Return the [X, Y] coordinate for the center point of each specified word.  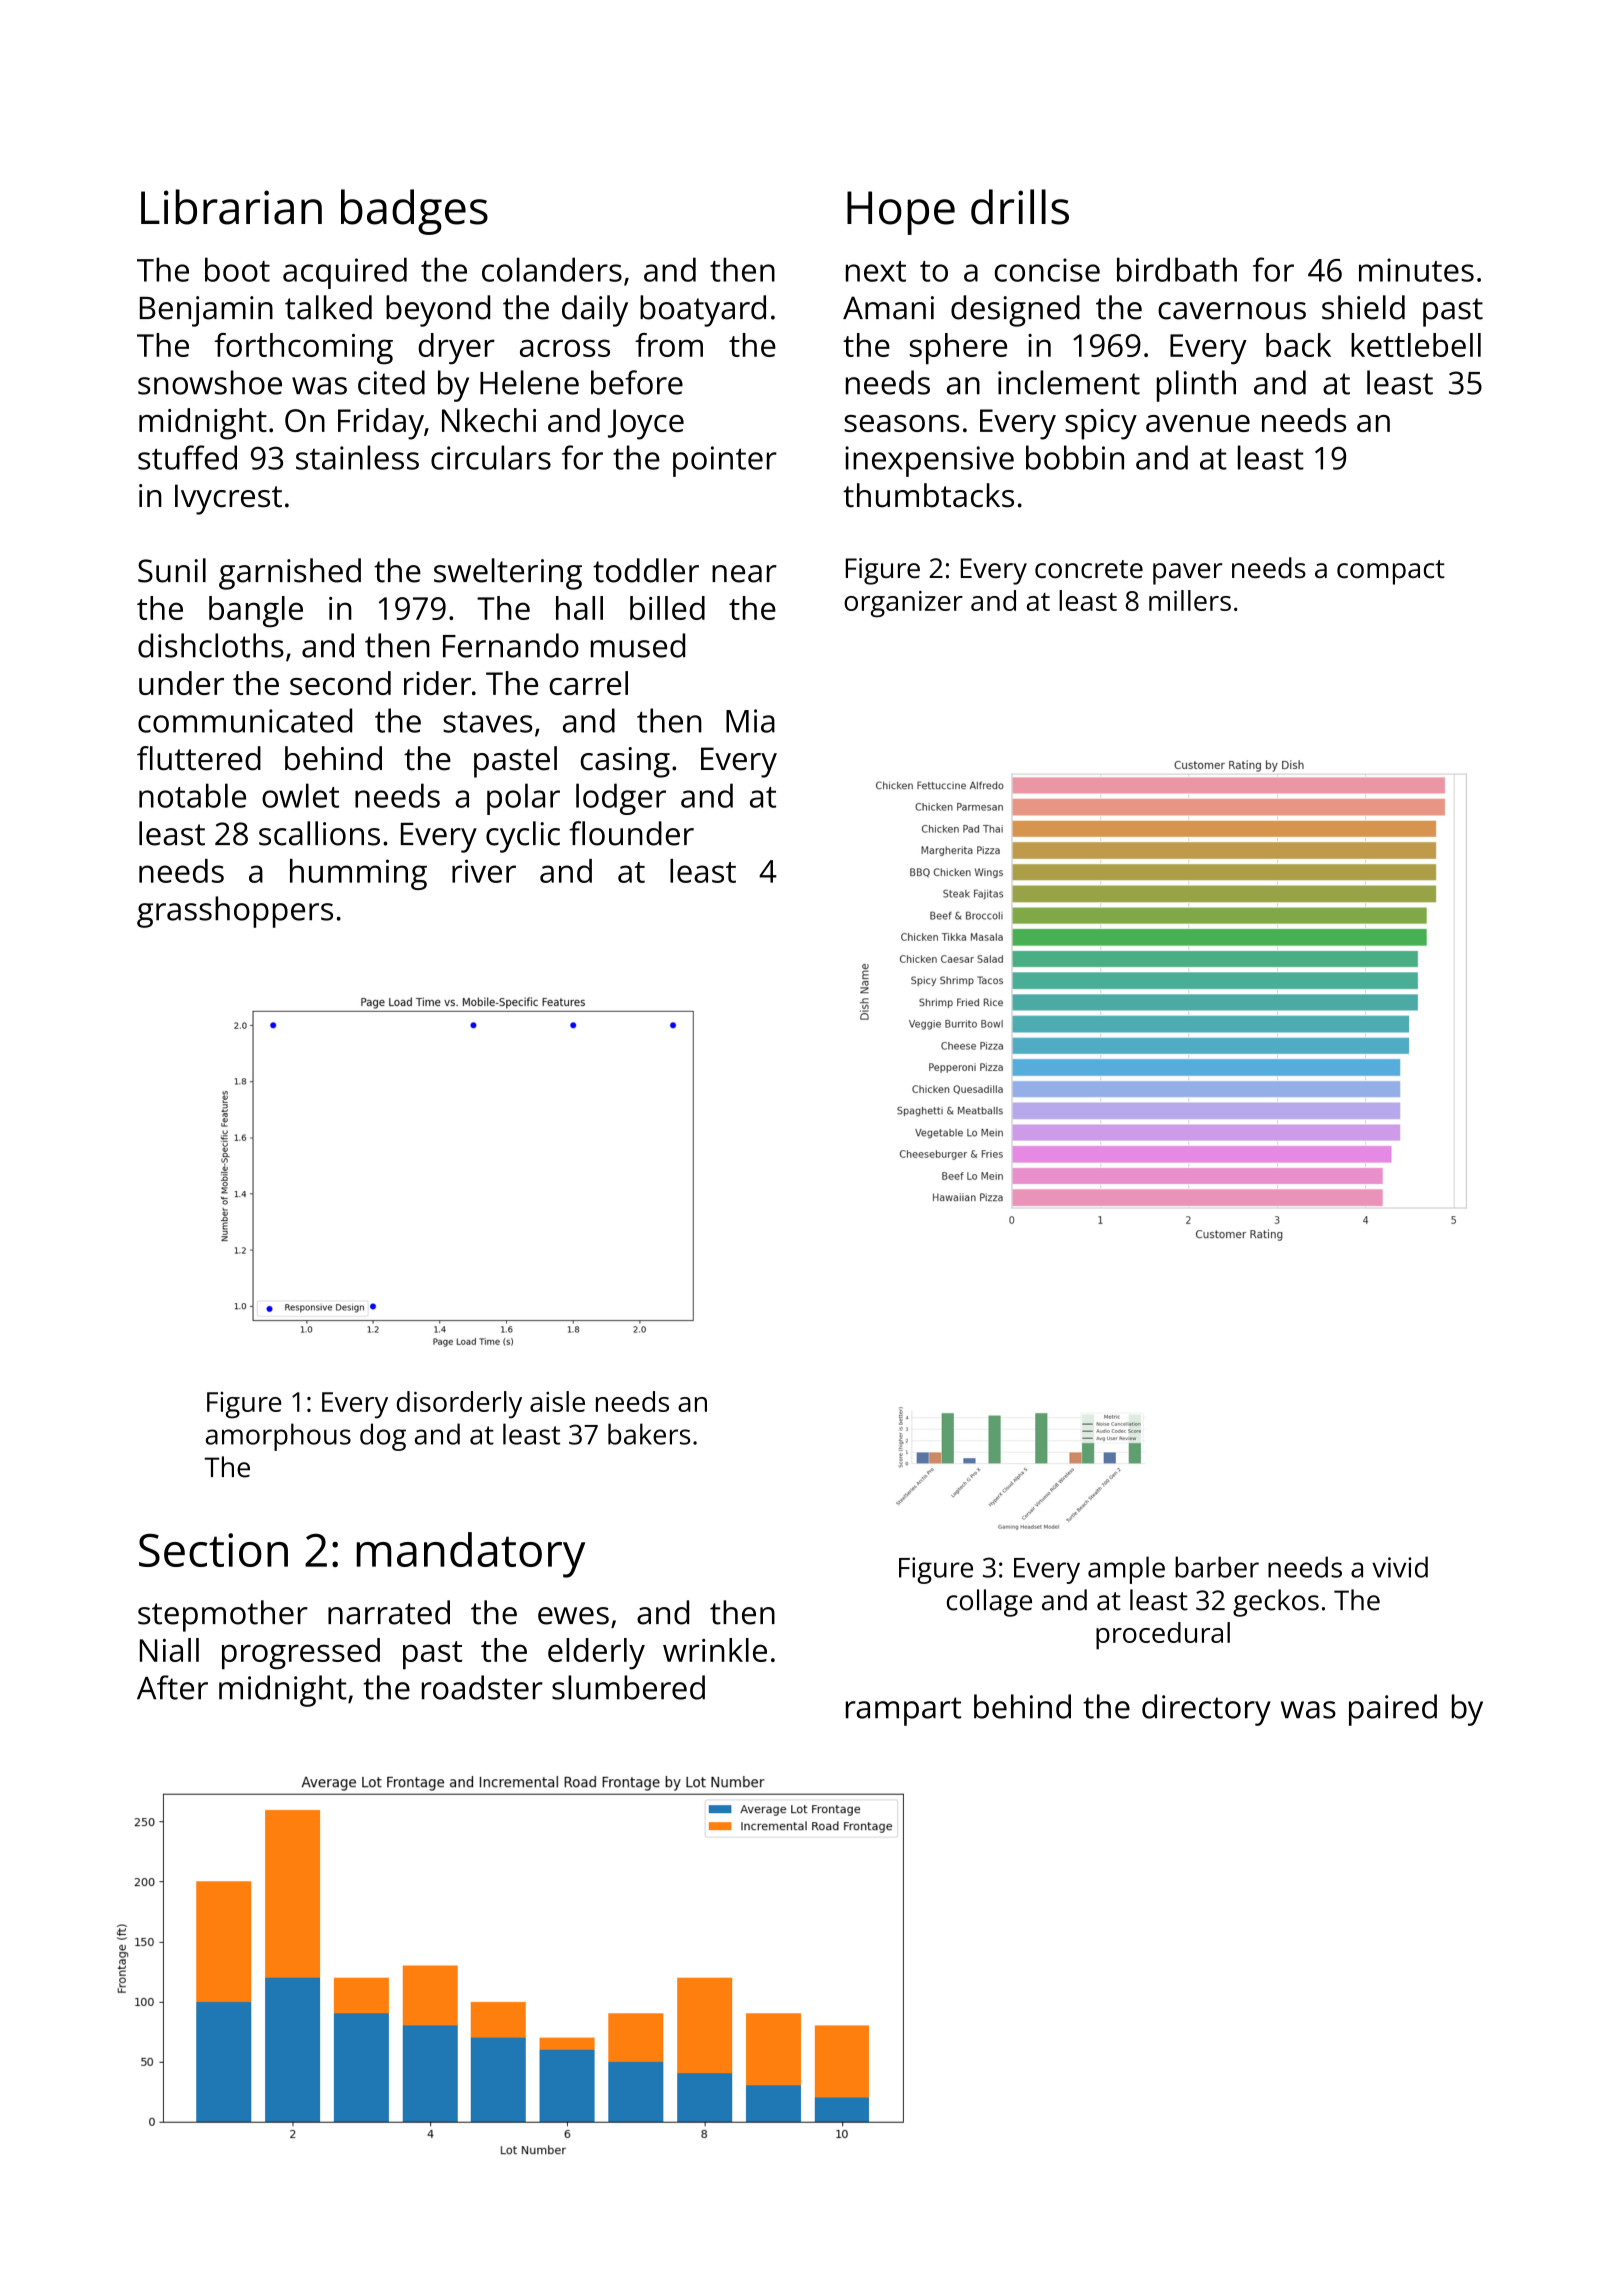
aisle [557, 1401]
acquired [345, 273]
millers [1190, 600]
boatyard [703, 311]
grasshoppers [235, 912]
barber [1217, 1567]
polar [523, 799]
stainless [357, 457]
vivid [1400, 1567]
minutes [1416, 270]
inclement [1069, 382]
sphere [958, 348]
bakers [649, 1434]
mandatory [470, 1555]
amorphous [278, 1437]
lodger [621, 799]
